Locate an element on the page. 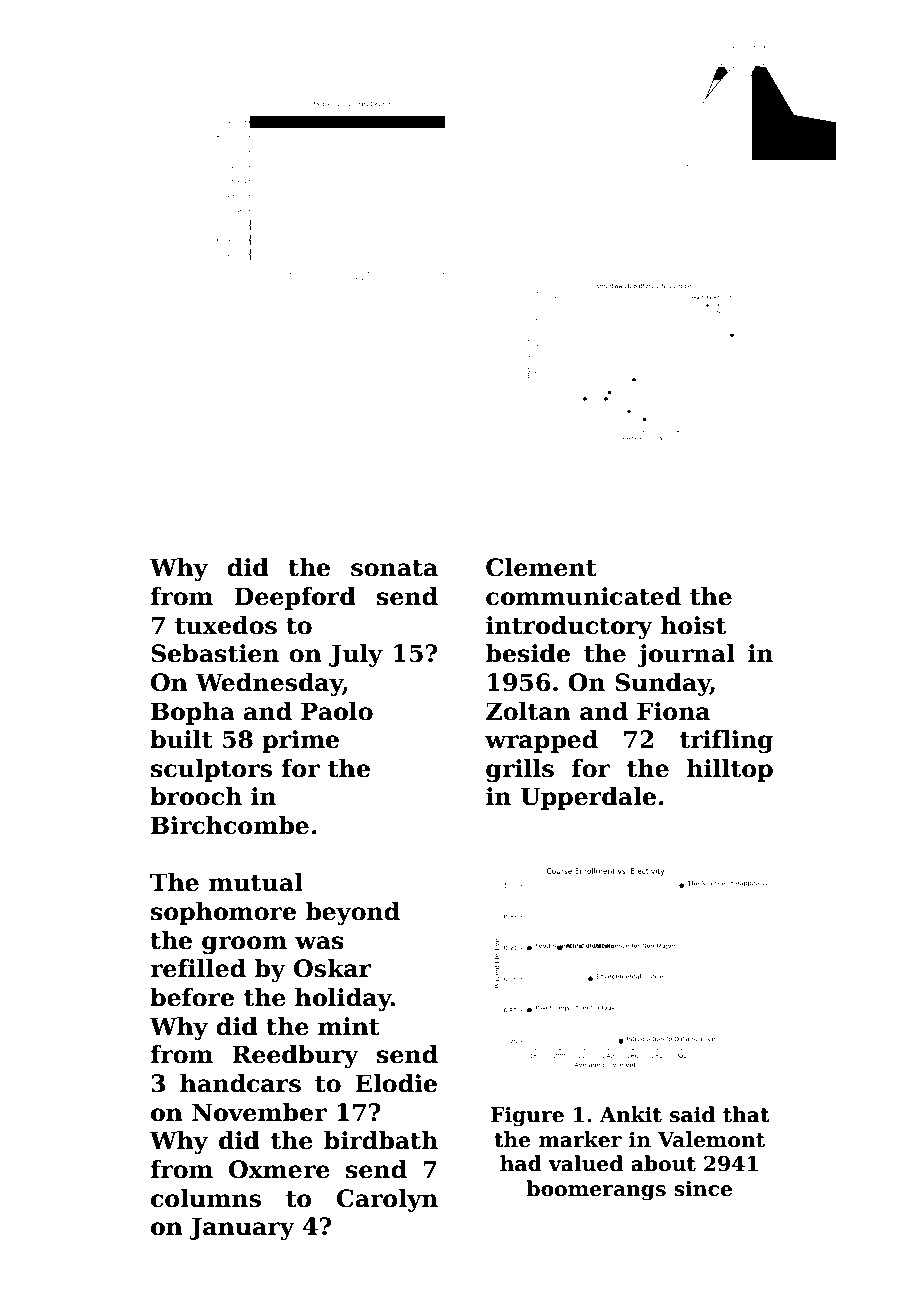  Figure is located at coordinates (527, 1117).
